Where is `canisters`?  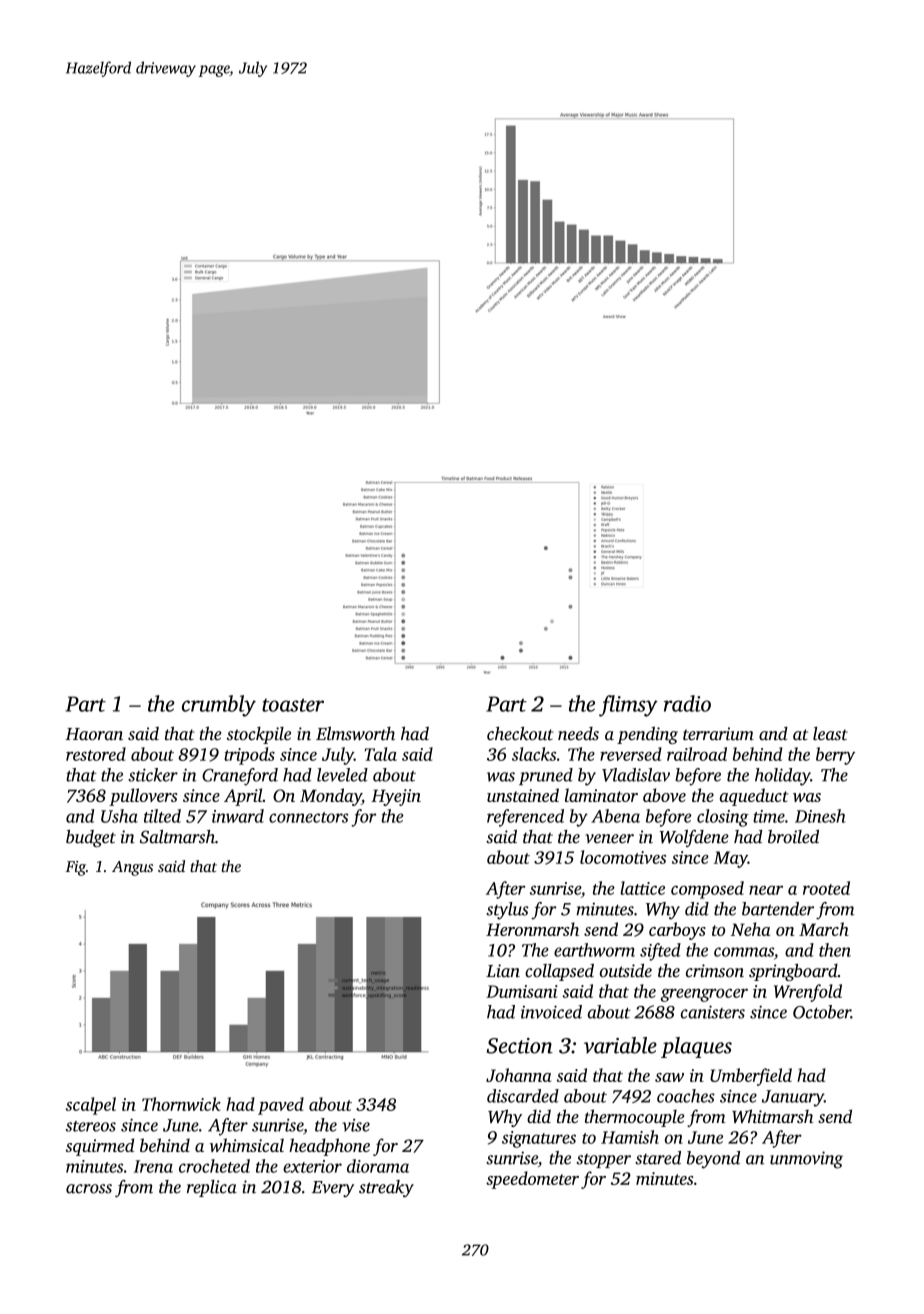 canisters is located at coordinates (713, 1012).
